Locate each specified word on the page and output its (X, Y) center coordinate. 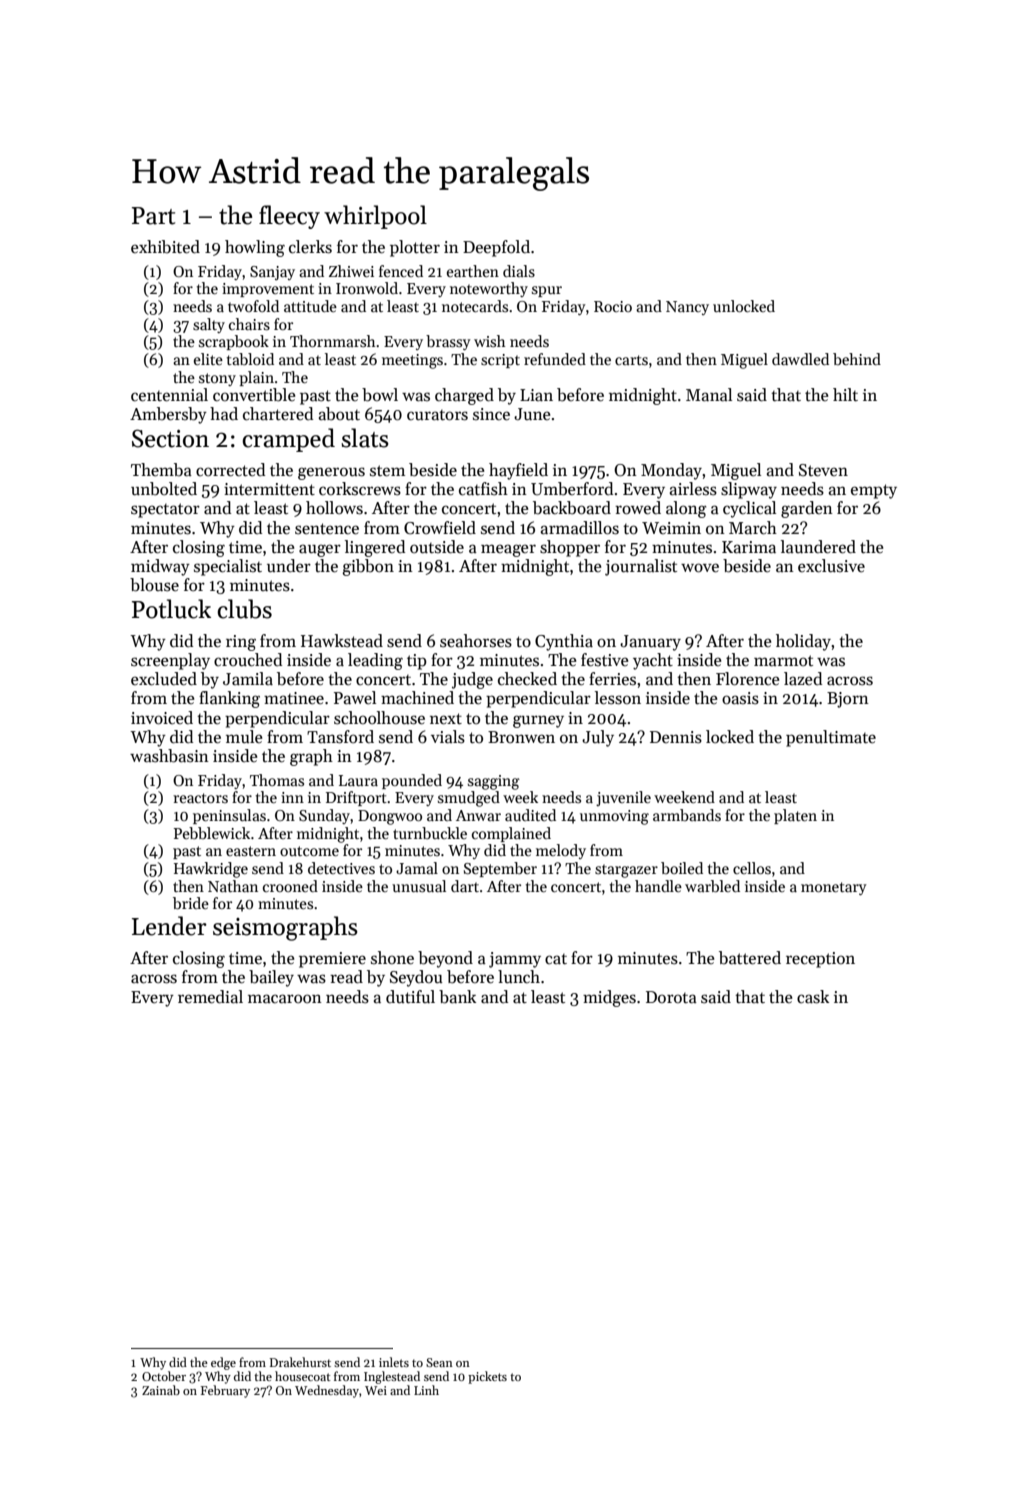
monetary (834, 888)
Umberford (572, 489)
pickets (487, 1377)
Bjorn (848, 700)
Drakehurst (300, 1362)
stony (217, 379)
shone (392, 958)
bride (191, 903)
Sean (439, 1362)
